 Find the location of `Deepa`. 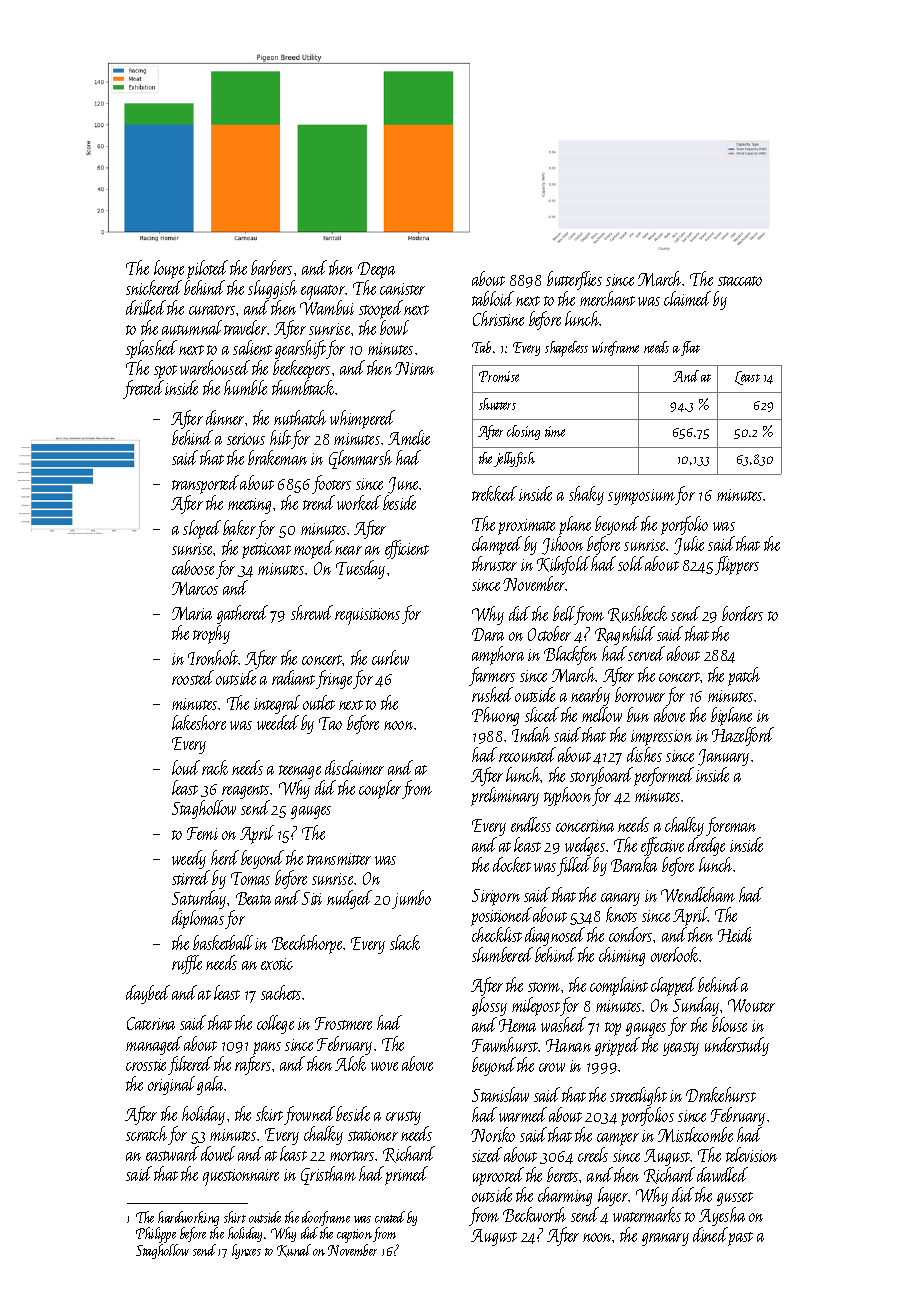

Deepa is located at coordinates (376, 270).
